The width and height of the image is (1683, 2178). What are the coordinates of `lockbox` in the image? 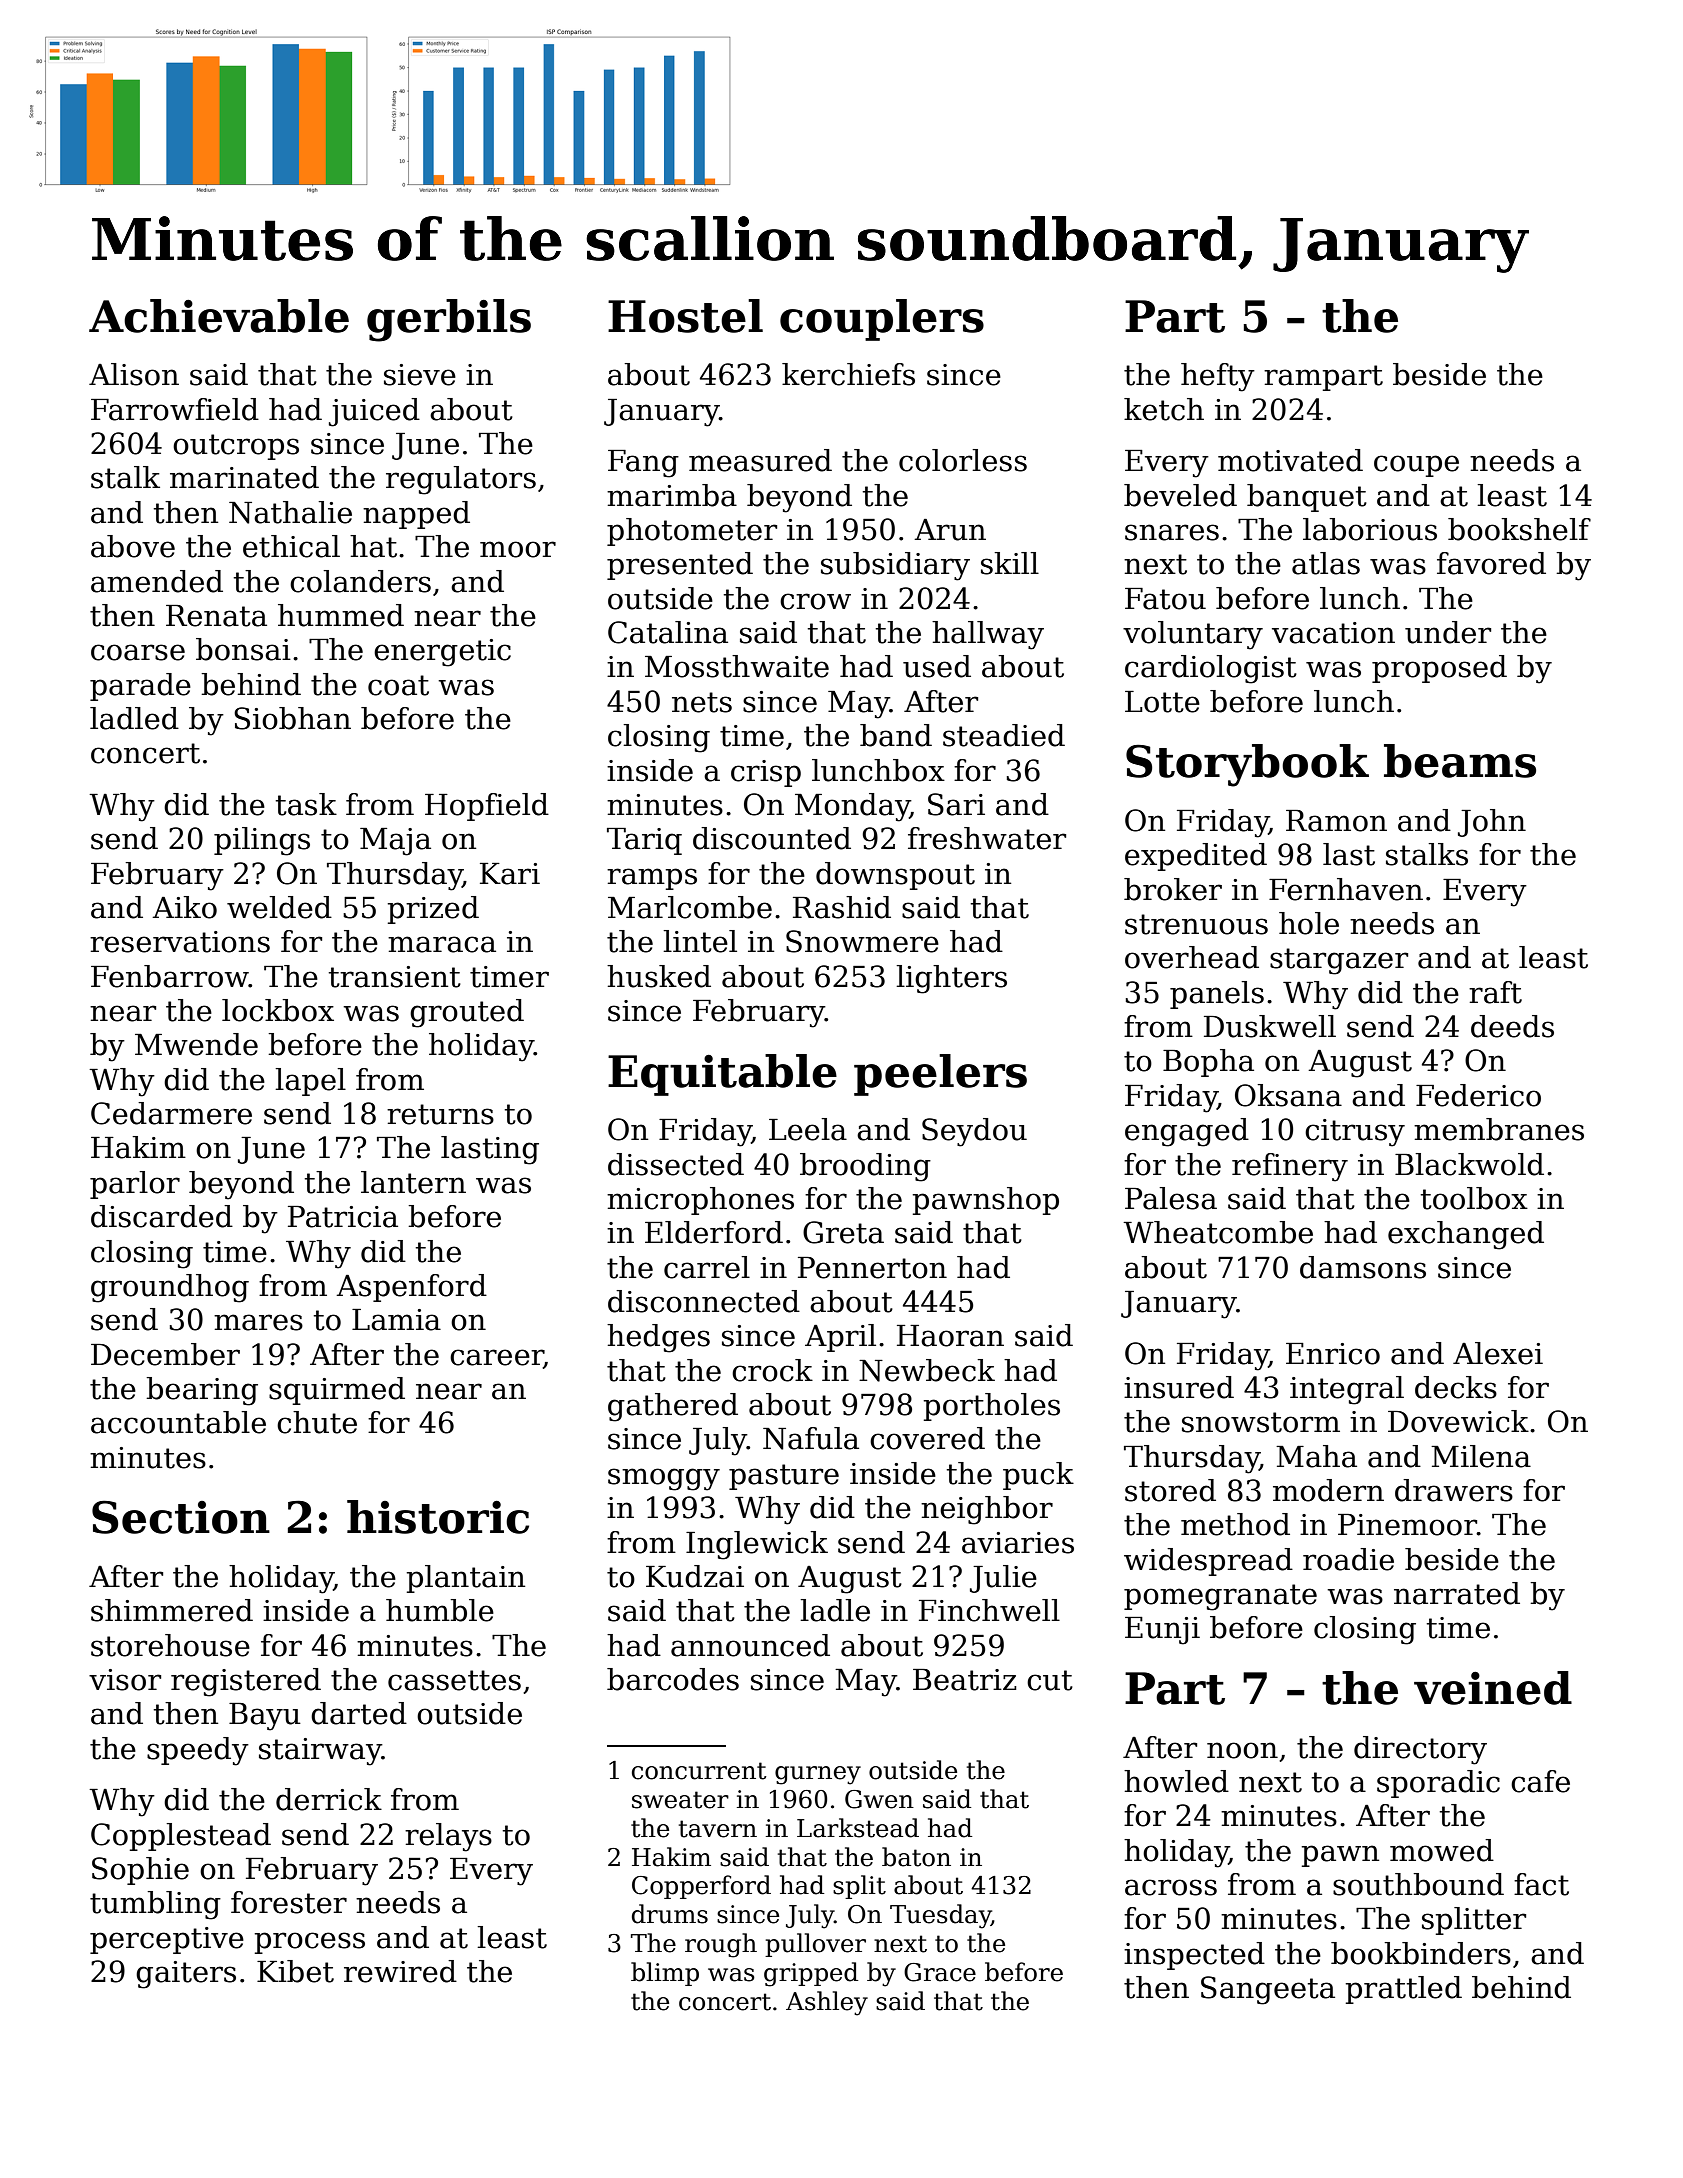 It's located at (278, 1010).
